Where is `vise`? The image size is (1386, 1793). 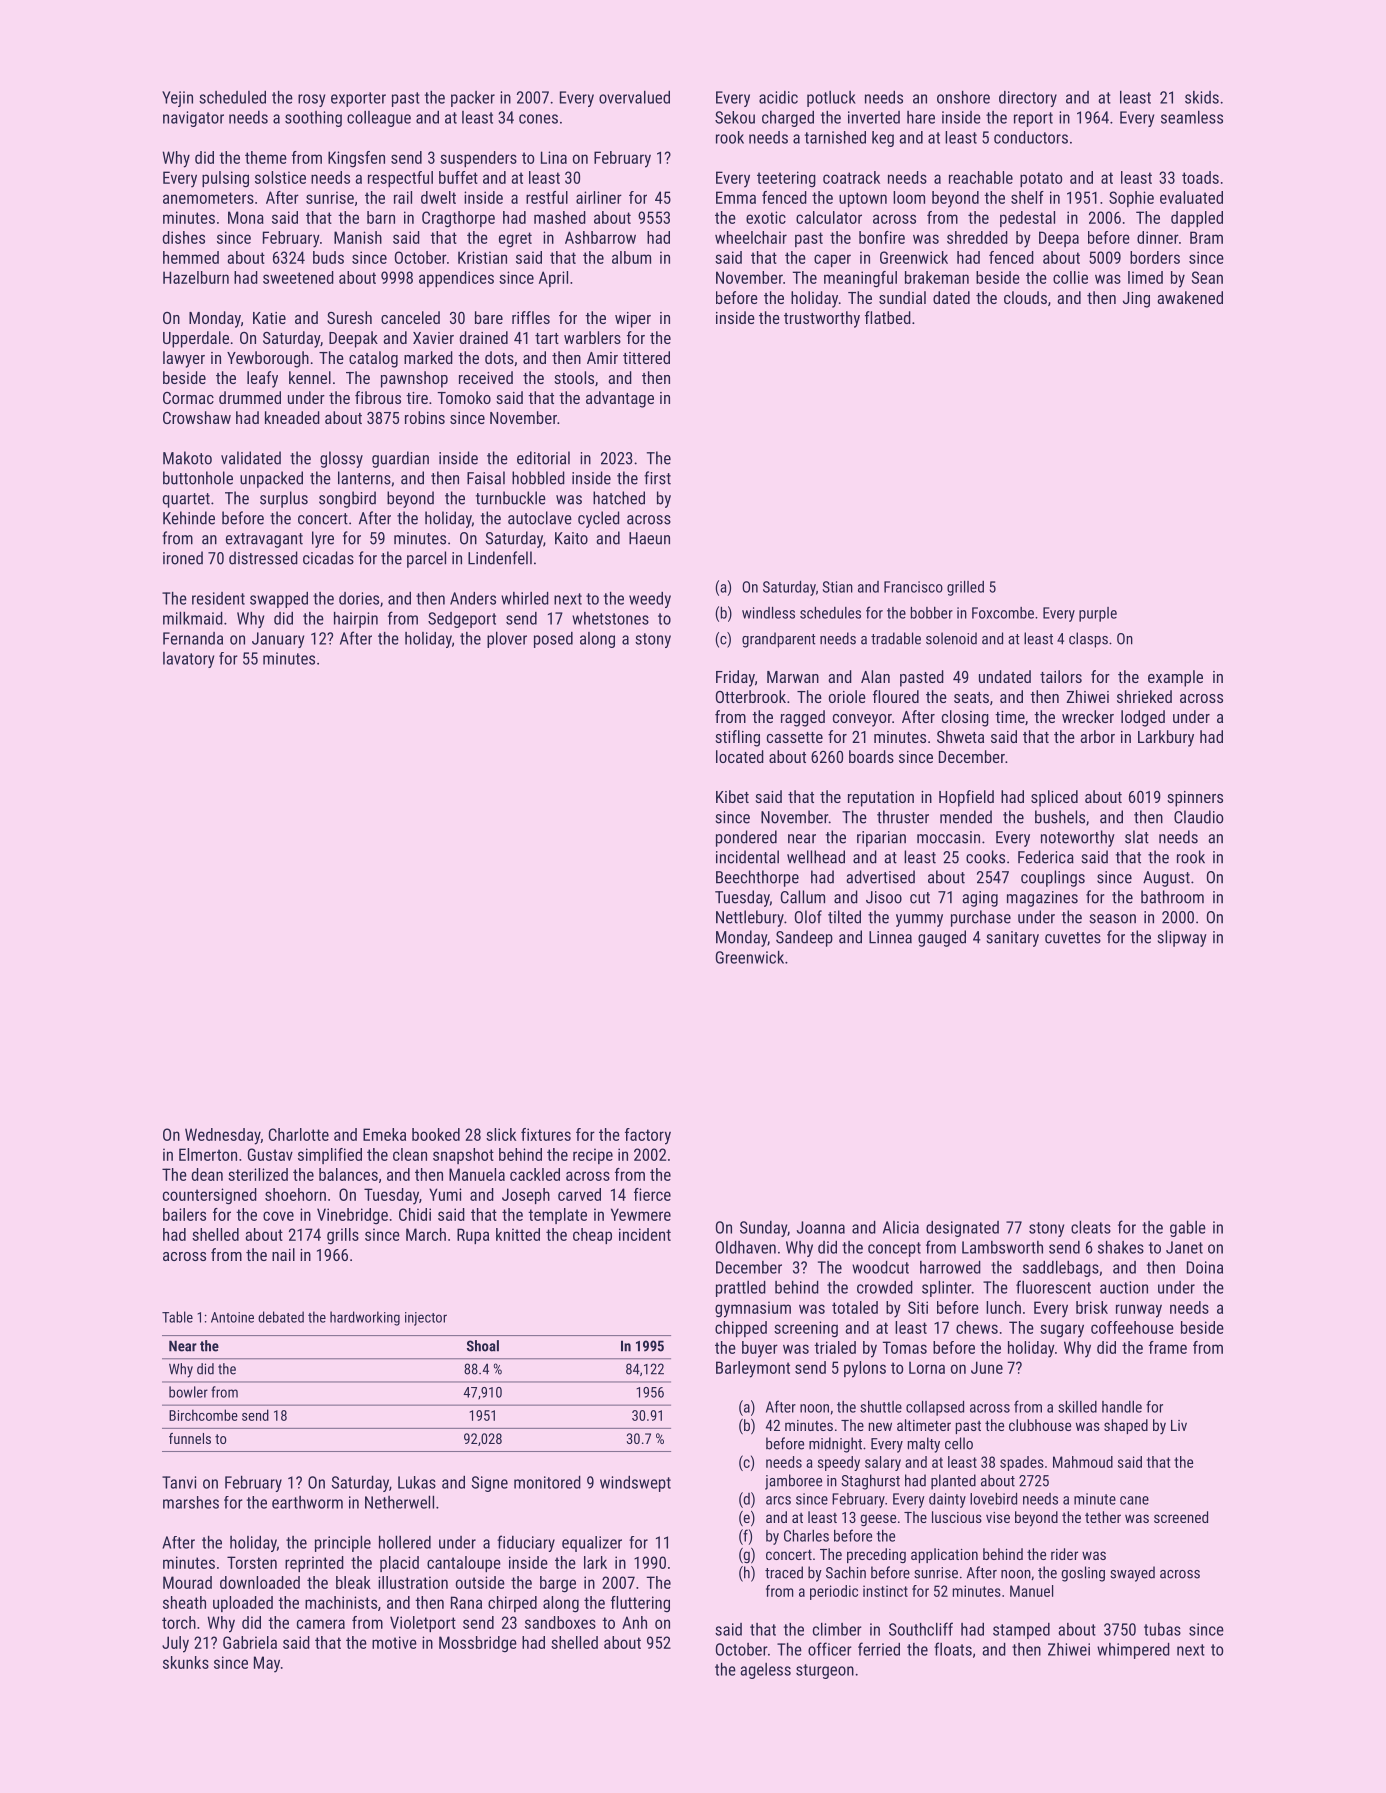
vise is located at coordinates (998, 1517).
